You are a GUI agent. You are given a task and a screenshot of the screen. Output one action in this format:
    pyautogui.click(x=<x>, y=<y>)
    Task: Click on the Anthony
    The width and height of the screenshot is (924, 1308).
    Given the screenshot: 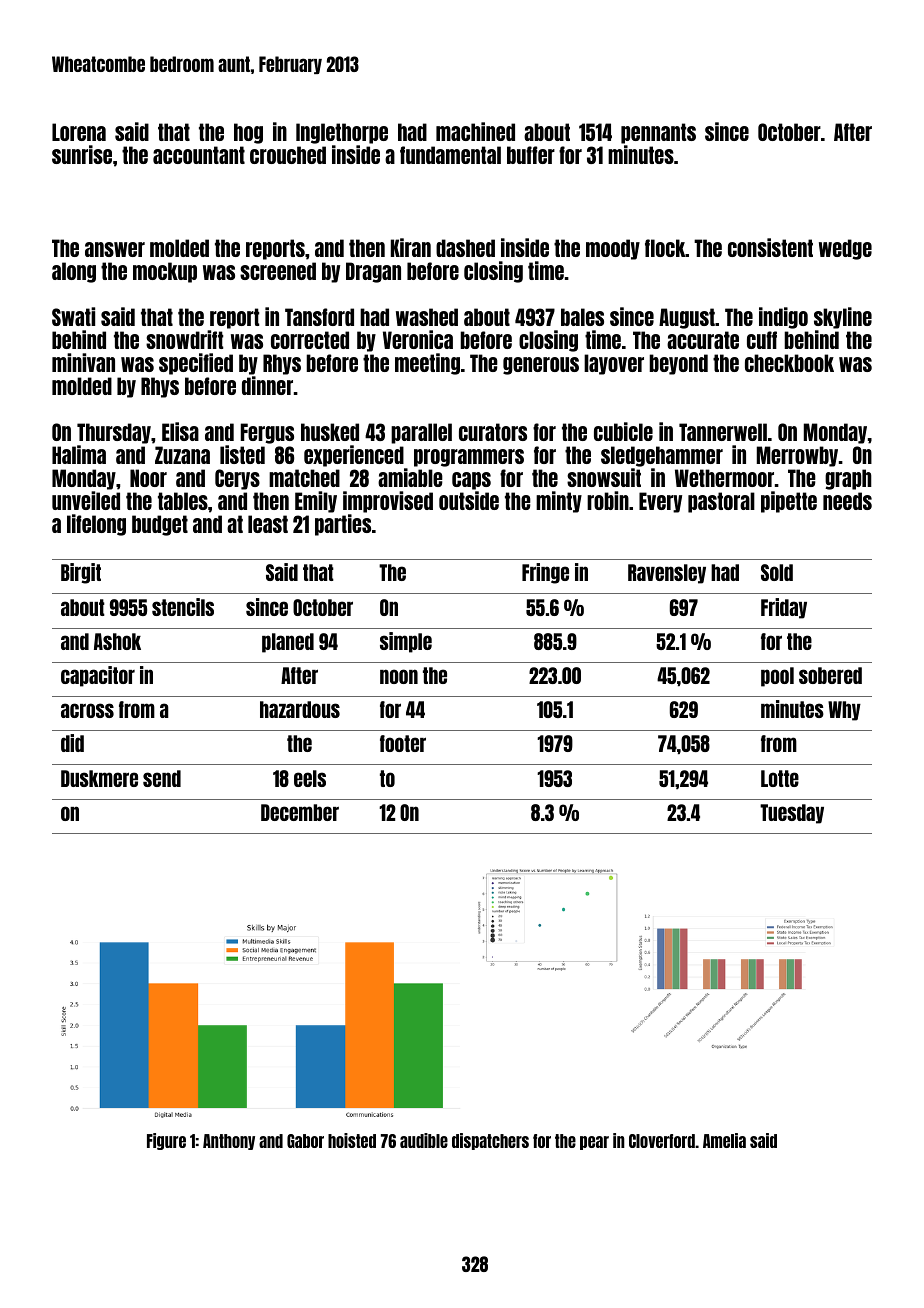 What is the action you would take?
    pyautogui.click(x=229, y=1142)
